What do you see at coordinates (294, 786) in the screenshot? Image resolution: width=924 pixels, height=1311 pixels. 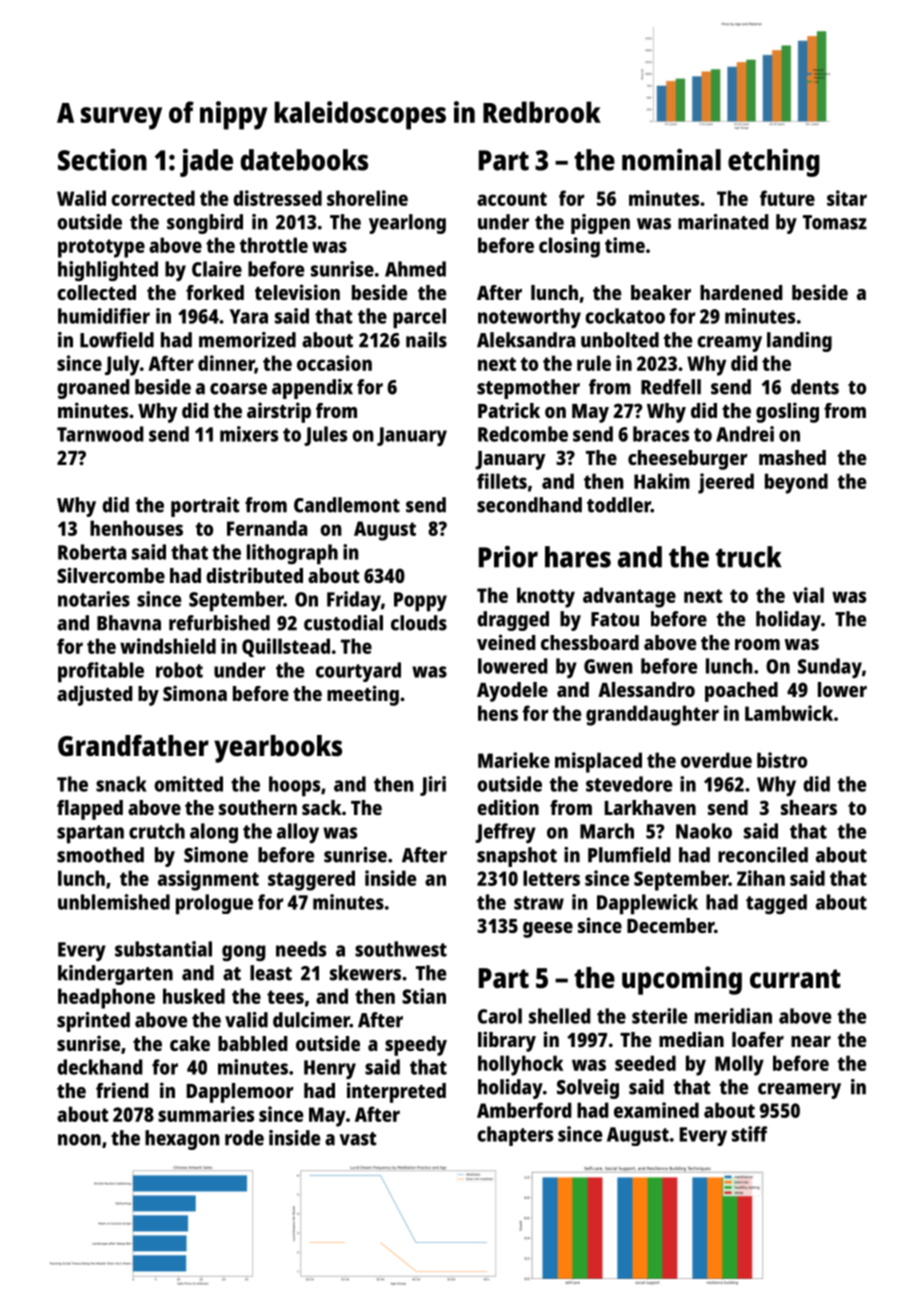 I see `hoops` at bounding box center [294, 786].
